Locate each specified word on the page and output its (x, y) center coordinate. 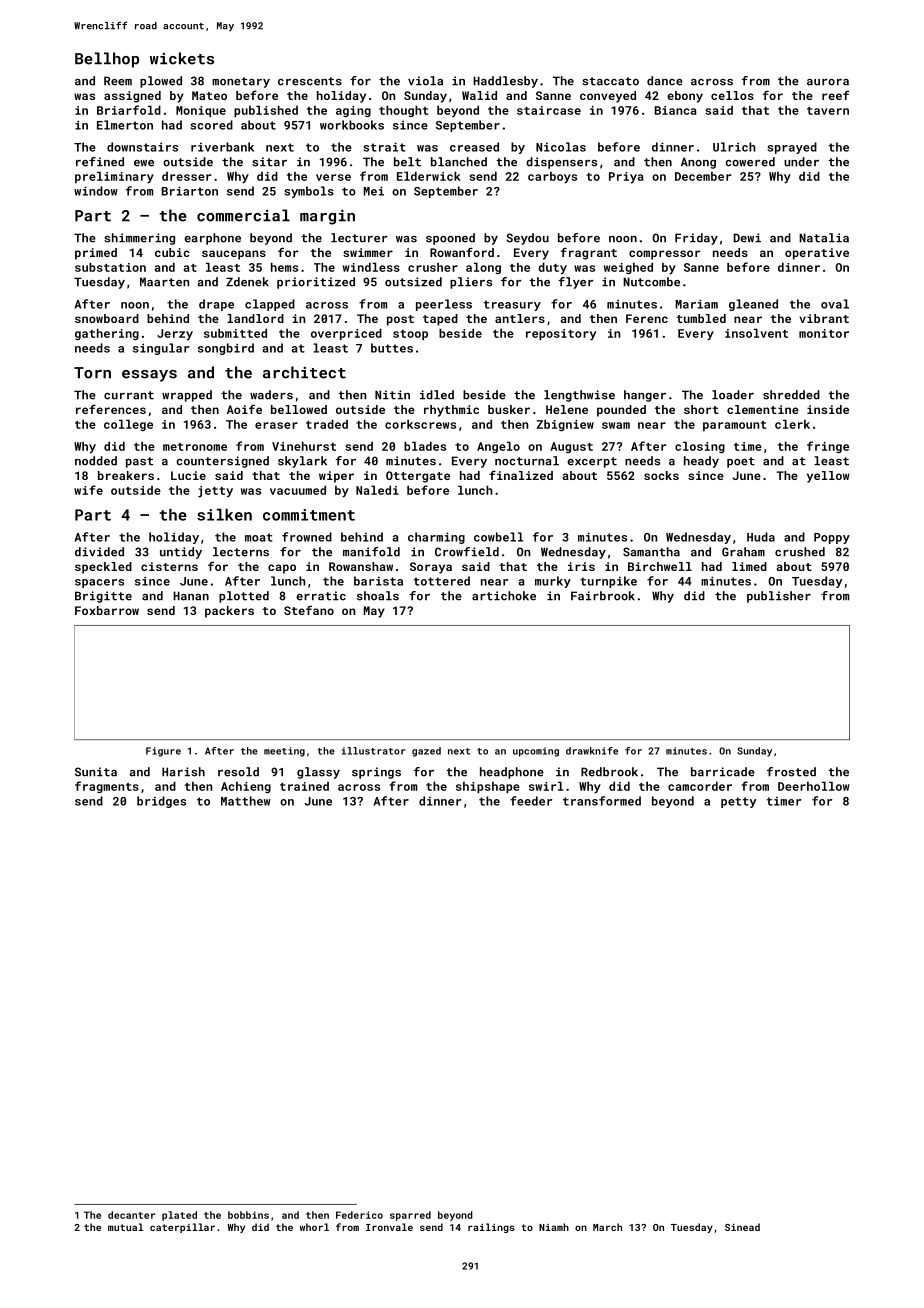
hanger (645, 396)
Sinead (742, 1227)
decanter (131, 1215)
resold (238, 772)
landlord (255, 318)
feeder (531, 801)
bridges (161, 802)
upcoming (536, 752)
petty (738, 802)
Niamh (554, 1227)
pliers (471, 283)
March (607, 1227)
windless (371, 267)
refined (100, 162)
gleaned (753, 305)
